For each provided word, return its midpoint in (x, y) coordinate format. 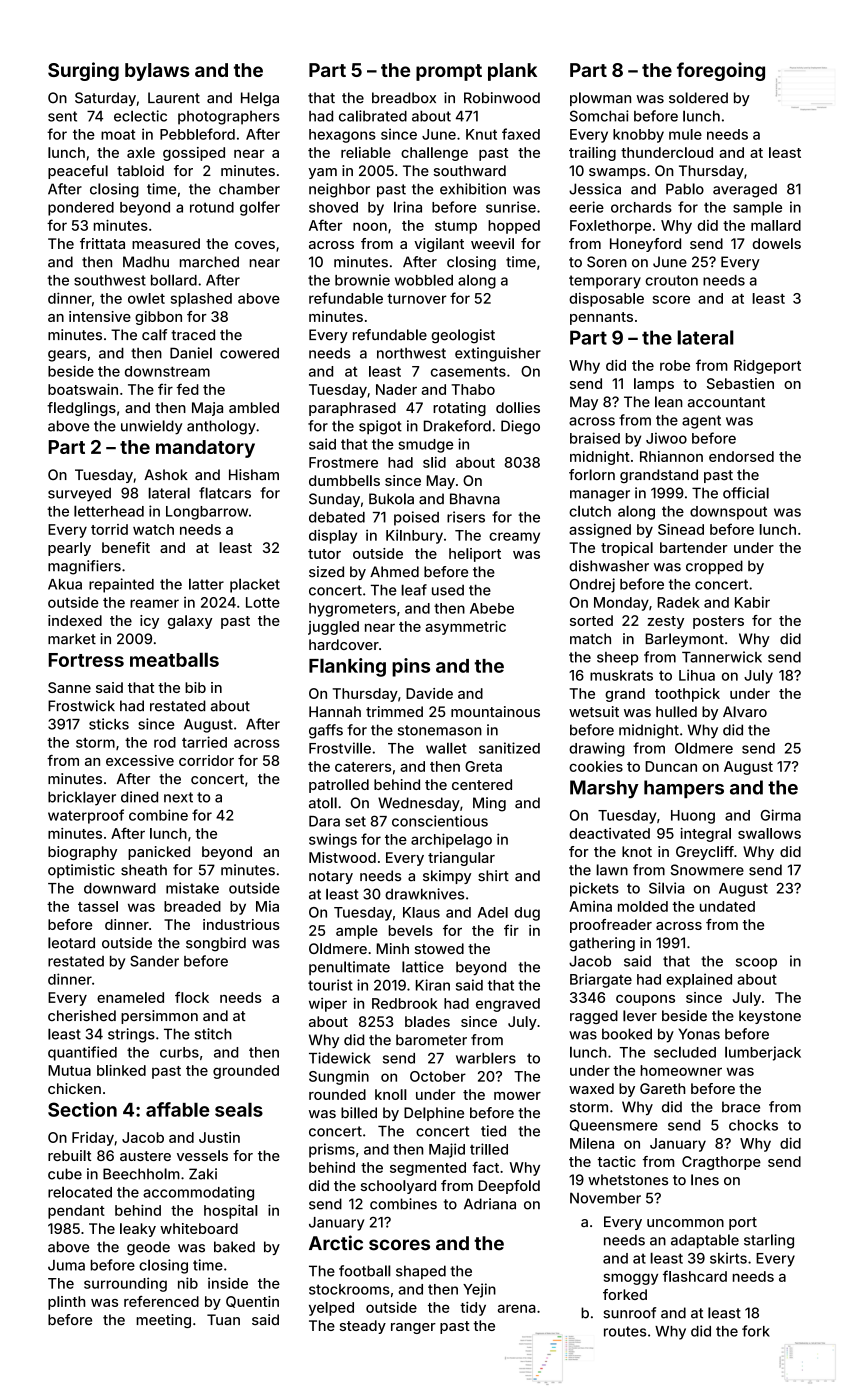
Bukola (391, 499)
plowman (600, 99)
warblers (486, 1058)
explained (699, 980)
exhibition (473, 189)
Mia (267, 906)
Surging (83, 71)
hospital (231, 1211)
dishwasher (609, 566)
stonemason (440, 730)
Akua (65, 584)
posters (718, 622)
